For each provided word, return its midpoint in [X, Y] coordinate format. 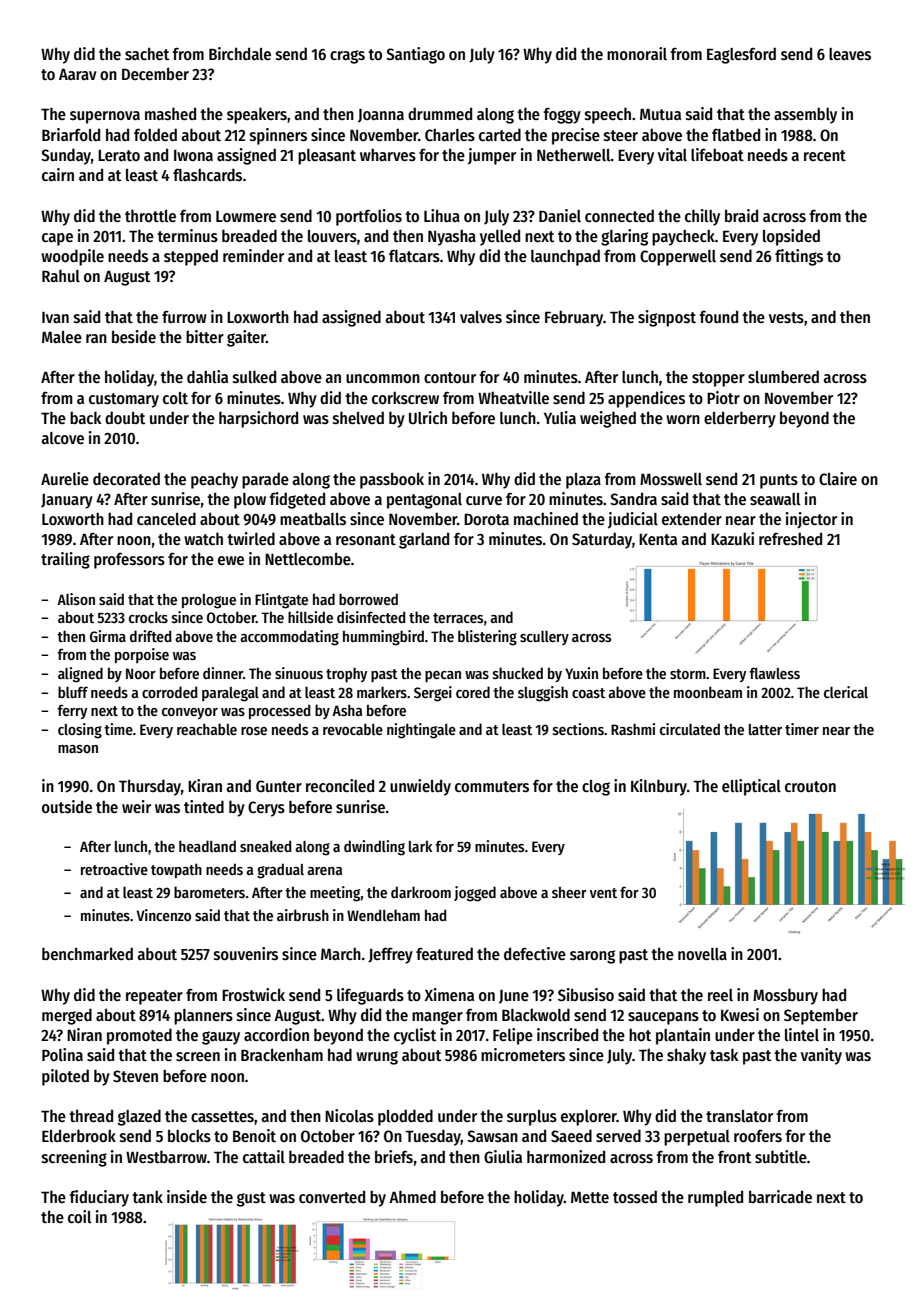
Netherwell [574, 155]
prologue [209, 601]
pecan [443, 676]
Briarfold [71, 134]
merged [67, 1016]
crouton [810, 786]
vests [786, 318]
